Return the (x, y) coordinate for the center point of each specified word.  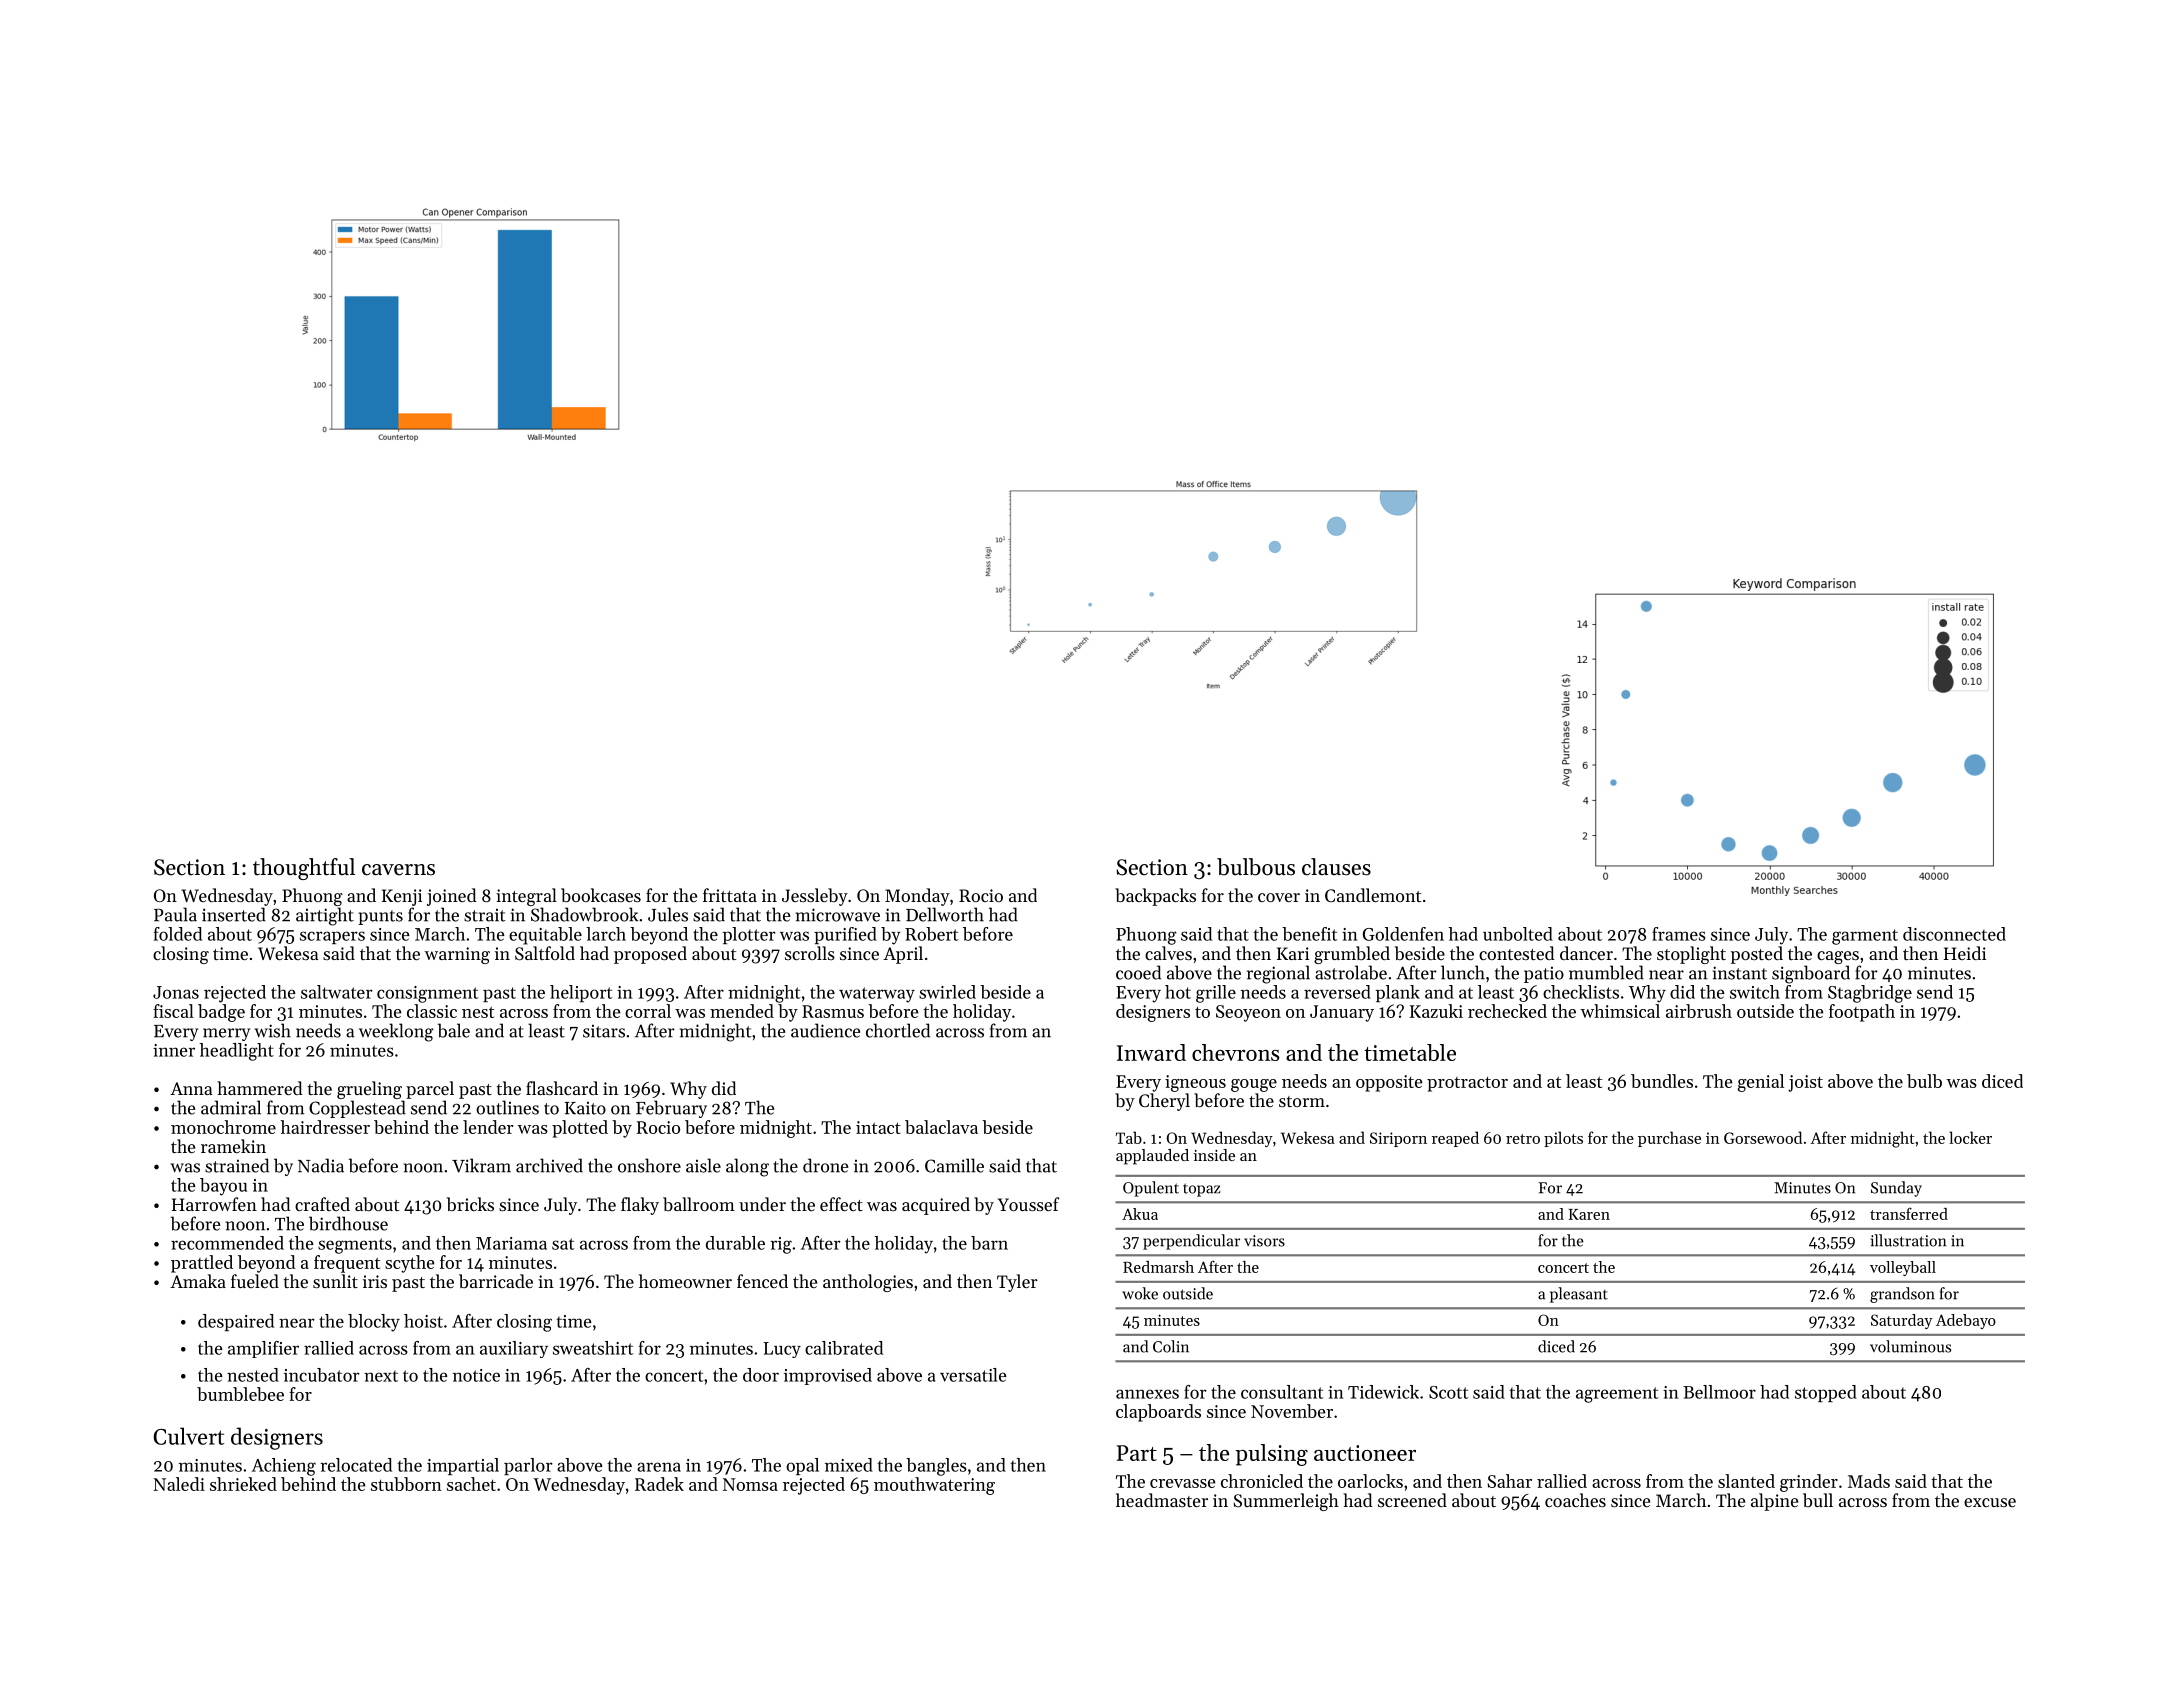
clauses (1336, 867)
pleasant (1579, 1295)
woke (1140, 1293)
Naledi (179, 1484)
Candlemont (1373, 895)
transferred (1909, 1213)
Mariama (511, 1243)
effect (841, 1204)
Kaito (585, 1108)
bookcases (601, 895)
